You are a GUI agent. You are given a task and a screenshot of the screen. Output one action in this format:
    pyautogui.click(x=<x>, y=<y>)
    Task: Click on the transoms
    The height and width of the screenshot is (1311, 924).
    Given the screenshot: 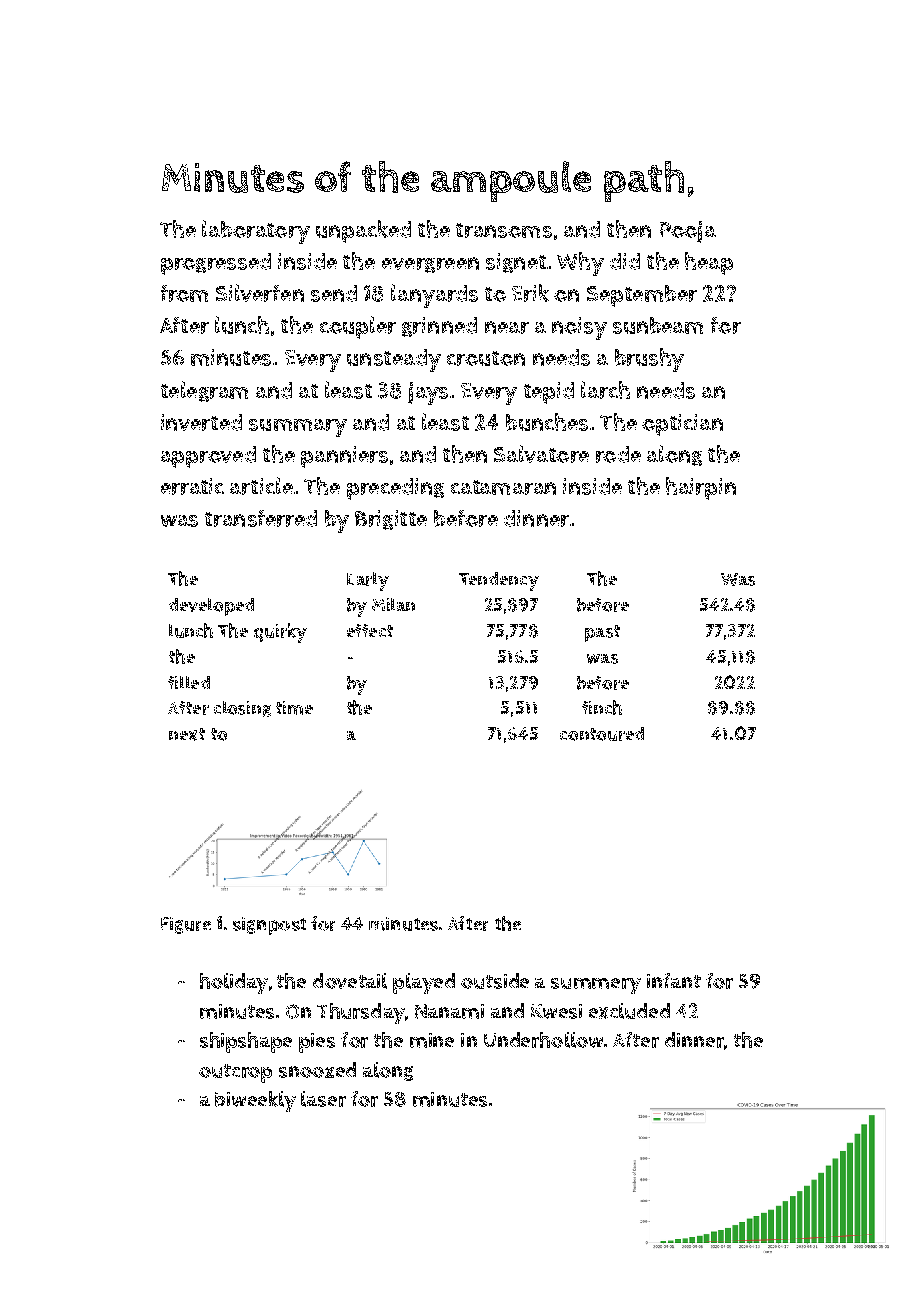 What is the action you would take?
    pyautogui.click(x=504, y=230)
